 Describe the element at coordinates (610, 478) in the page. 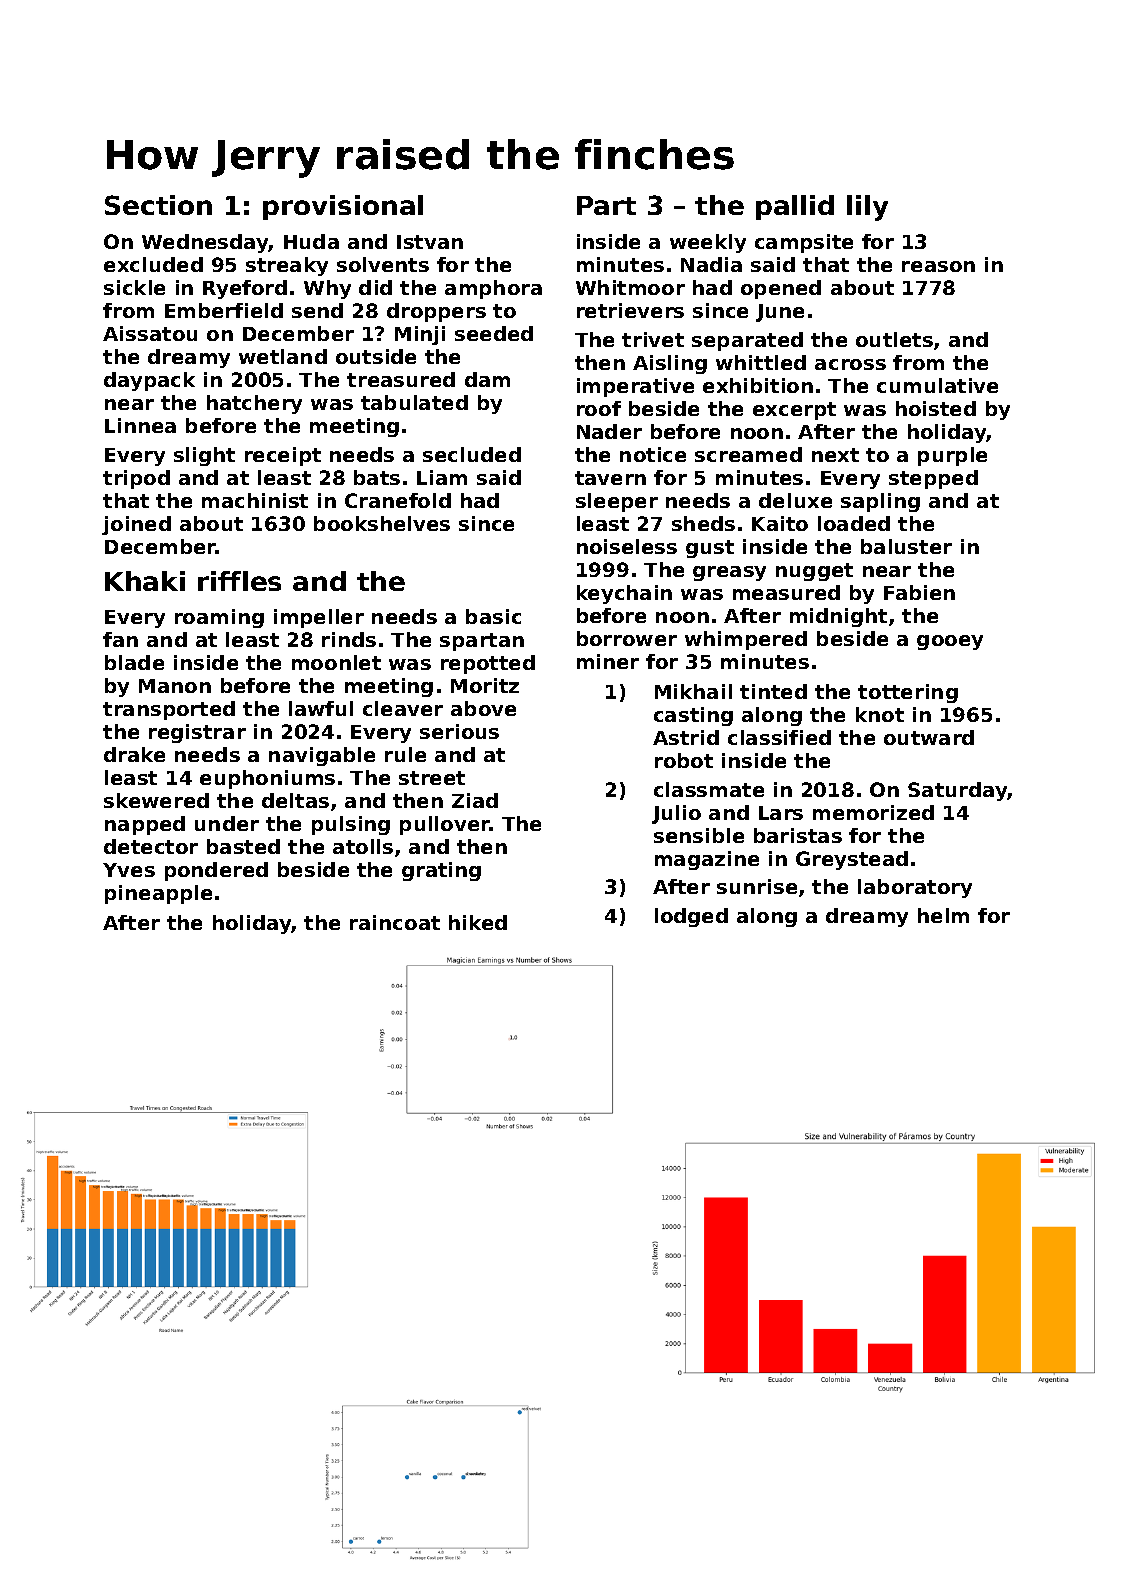

I see `tavern` at that location.
